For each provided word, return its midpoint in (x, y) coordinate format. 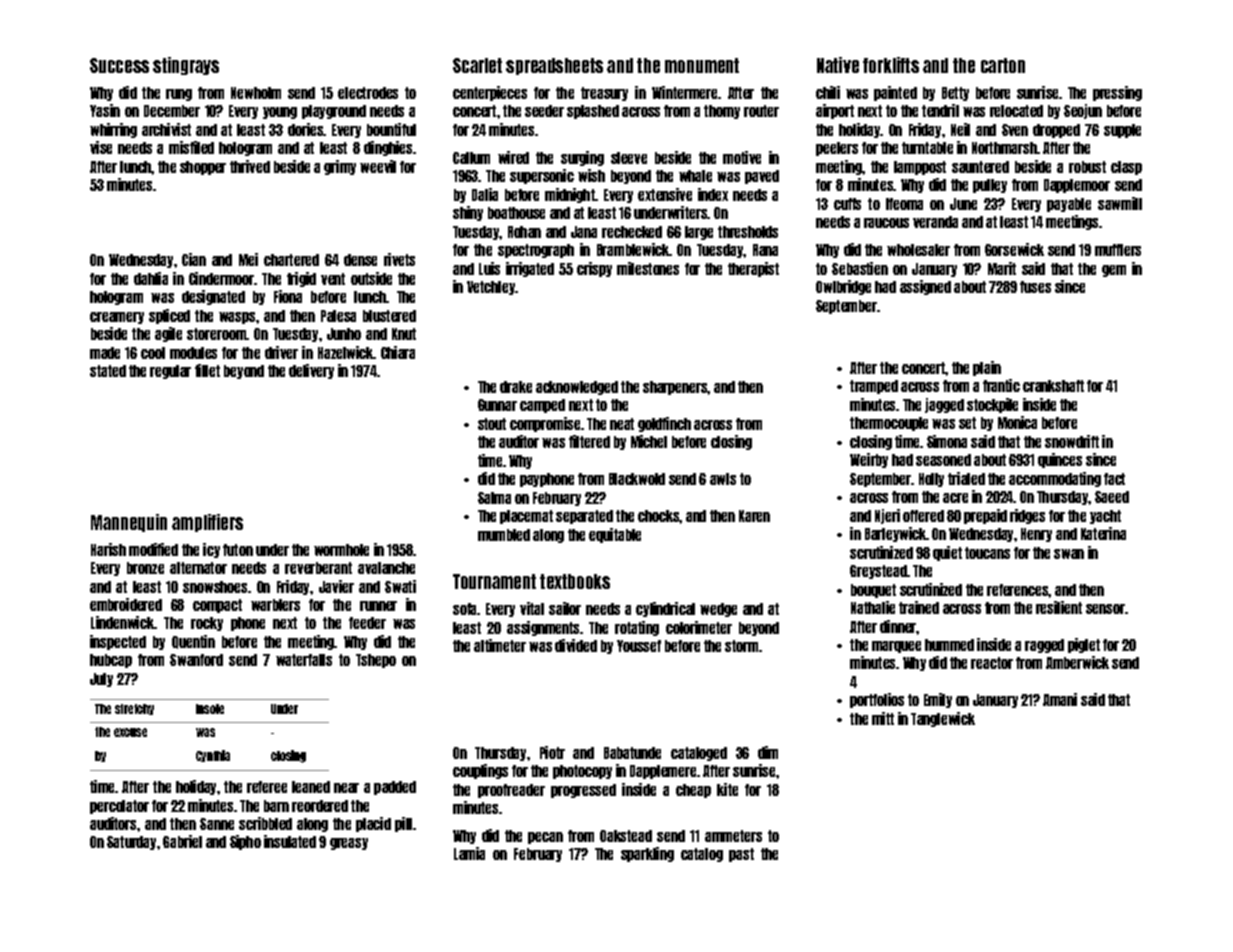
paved (762, 177)
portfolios (877, 700)
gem (1114, 271)
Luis (489, 268)
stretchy (134, 709)
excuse (130, 732)
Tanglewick (943, 719)
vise (101, 147)
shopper (203, 168)
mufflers (1118, 250)
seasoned (943, 460)
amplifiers (207, 523)
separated (584, 517)
